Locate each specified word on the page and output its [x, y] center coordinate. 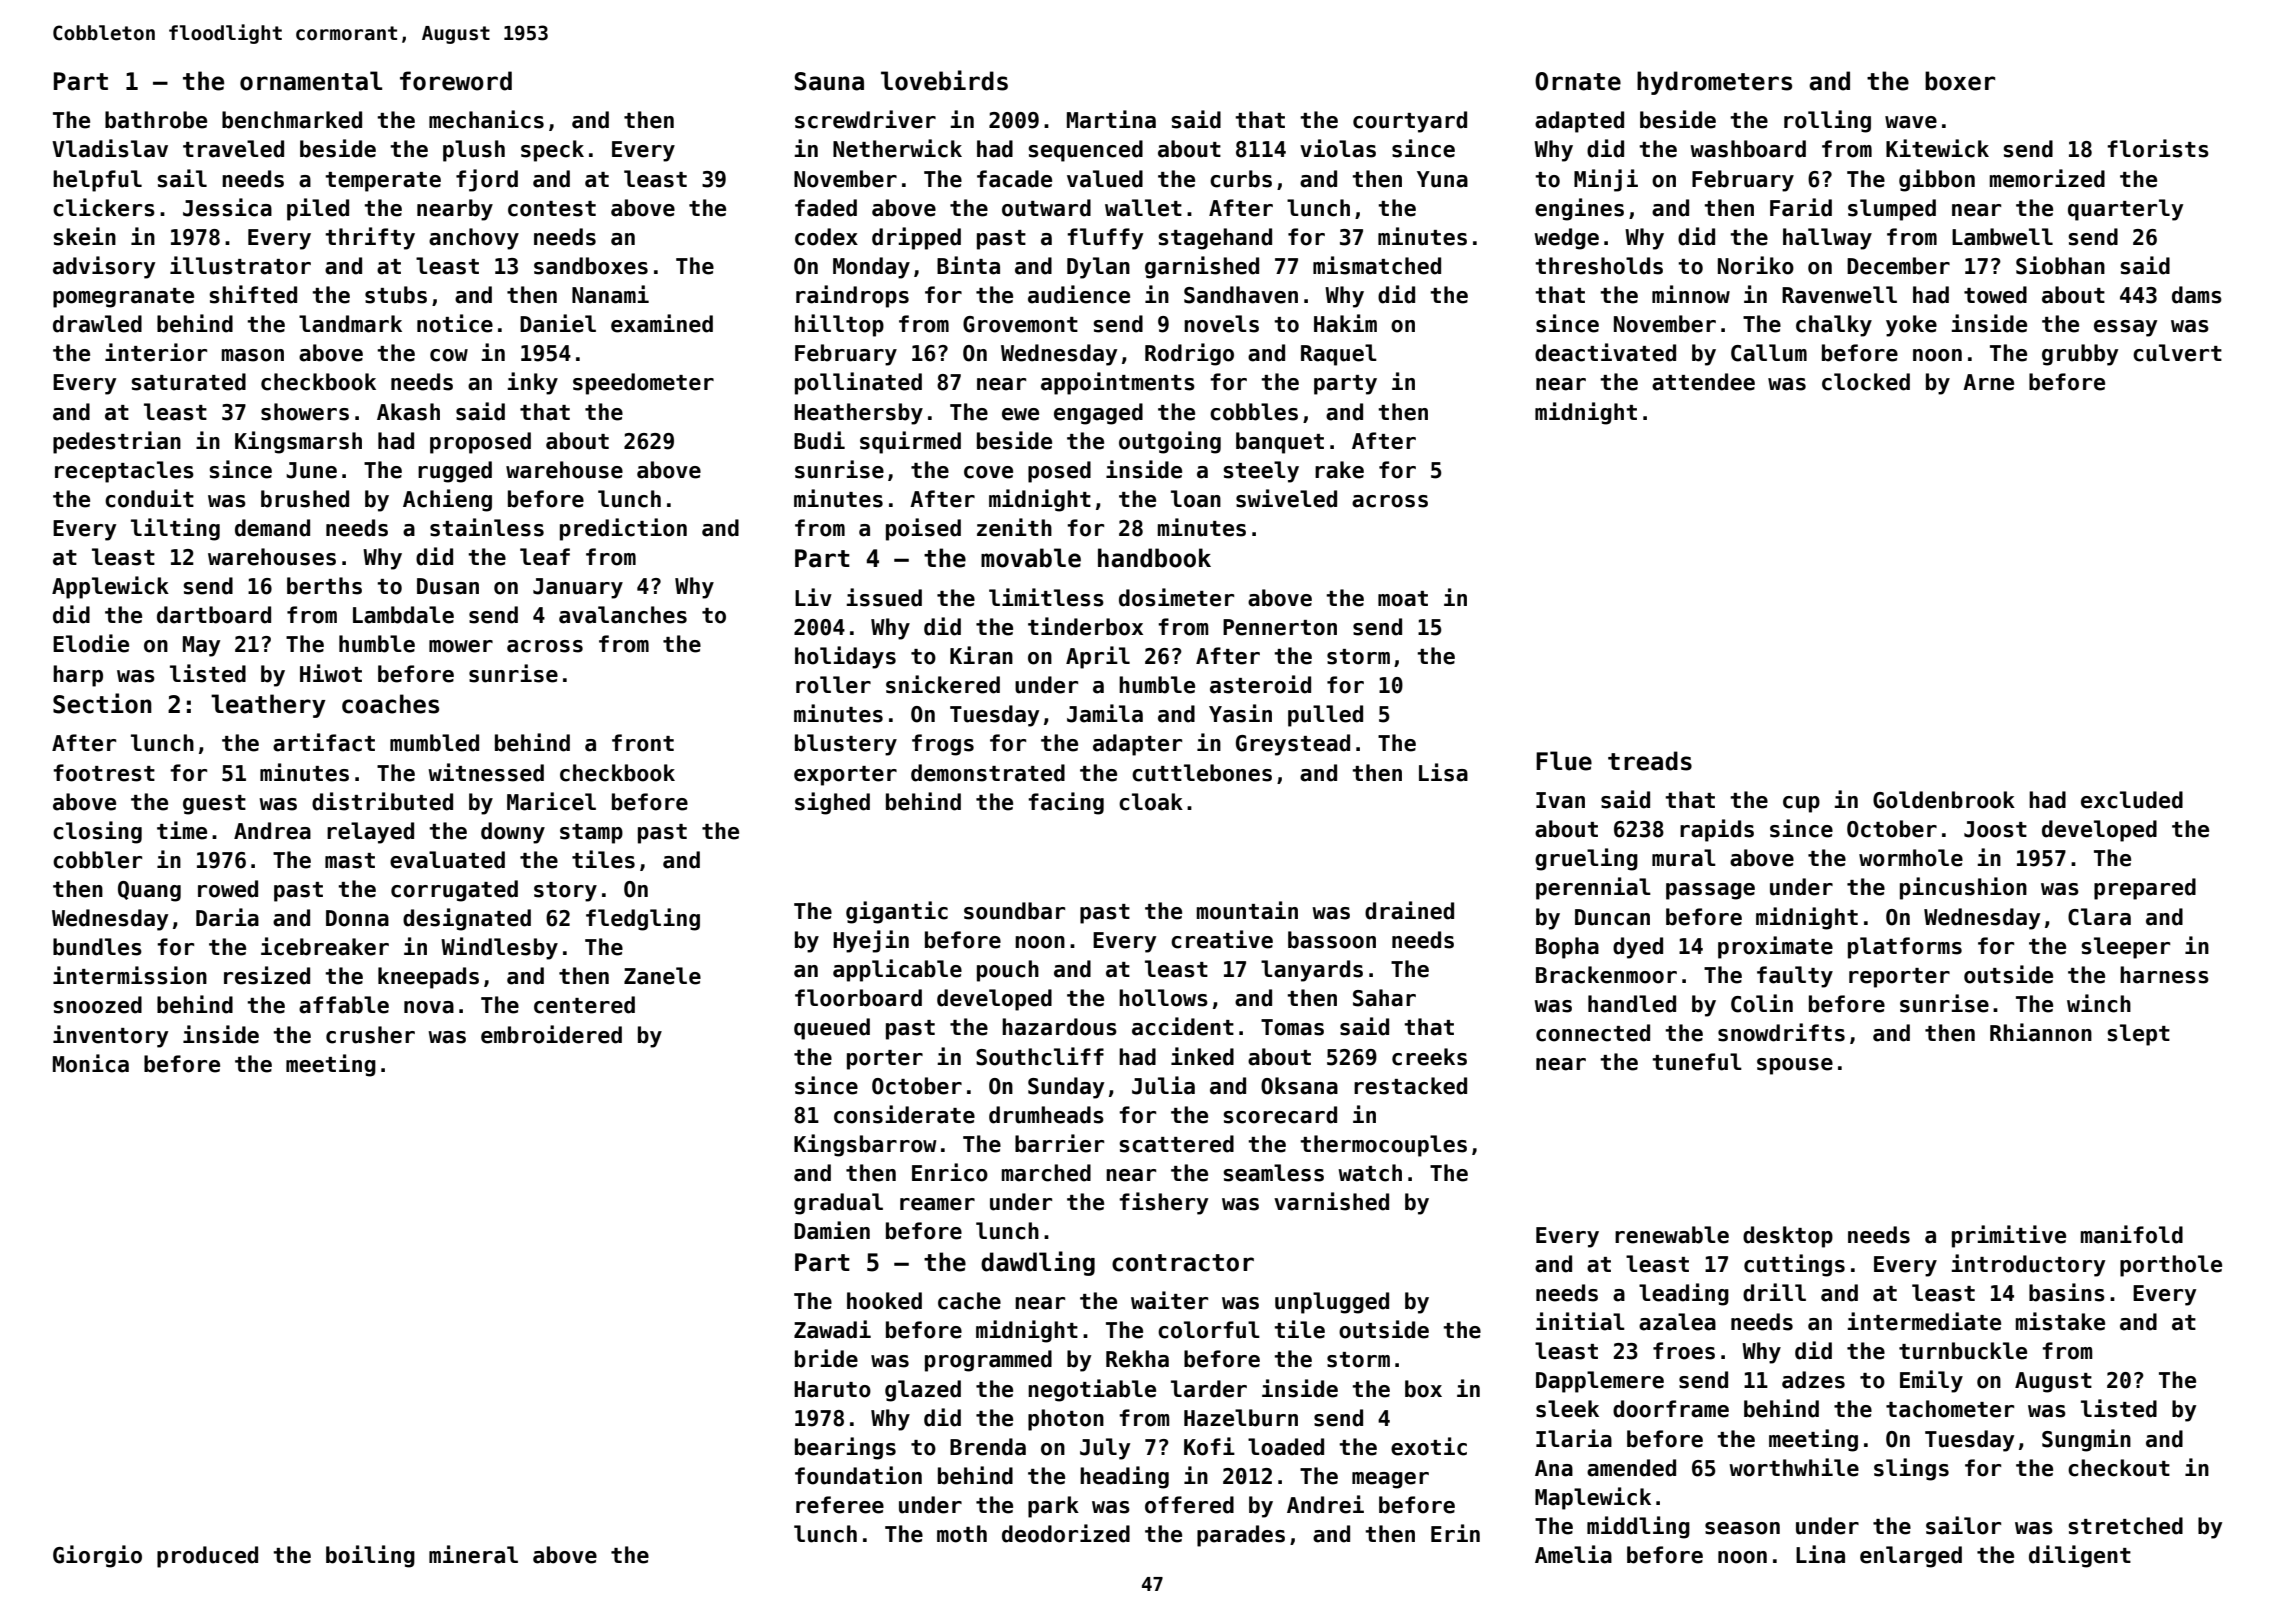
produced [207, 1557]
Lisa [1443, 772]
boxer [1960, 81]
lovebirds [944, 80]
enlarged [1911, 1557]
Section [102, 703]
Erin [1455, 1533]
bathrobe [156, 120]
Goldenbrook [1944, 800]
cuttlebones [1202, 773]
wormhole [1911, 858]
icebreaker [325, 946]
